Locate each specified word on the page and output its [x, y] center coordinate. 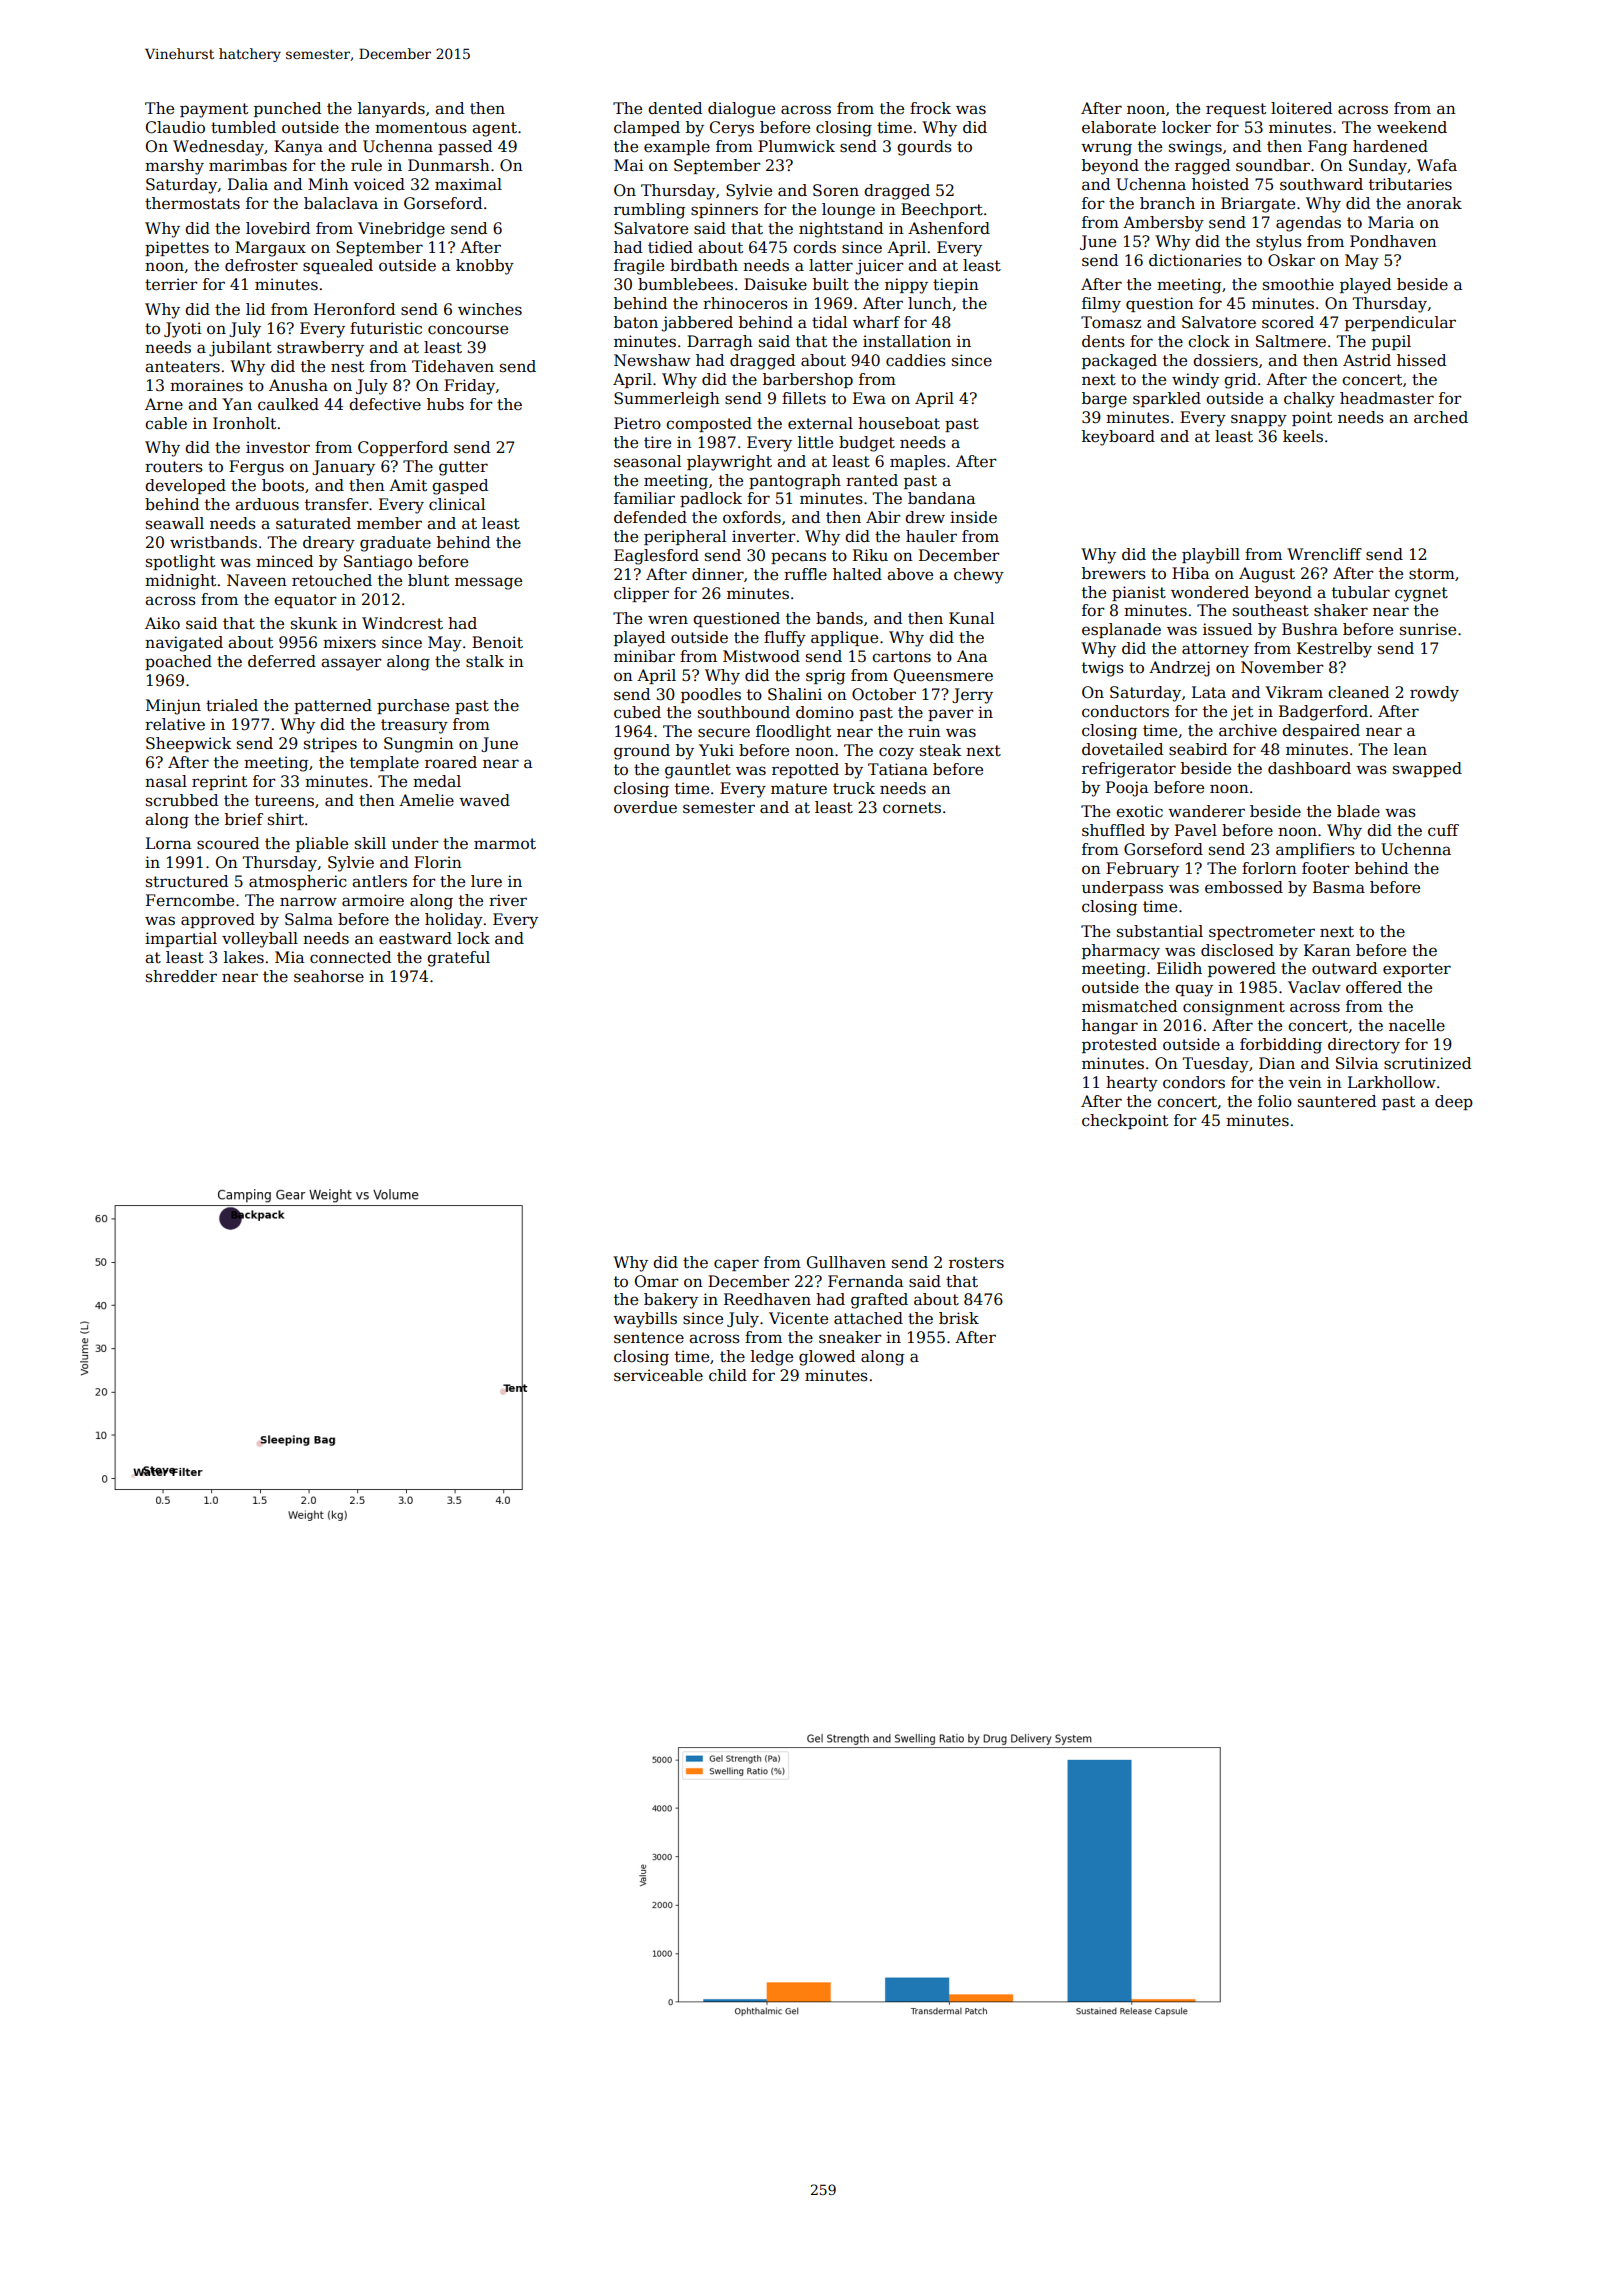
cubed [637, 712]
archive [1248, 730]
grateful [458, 959]
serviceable [658, 1375]
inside [973, 517]
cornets [912, 807]
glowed [827, 1358]
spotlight [180, 563]
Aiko [162, 623]
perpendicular [1400, 323]
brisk [959, 1318]
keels [1303, 436]
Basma [1339, 887]
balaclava [341, 203]
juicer [879, 267]
